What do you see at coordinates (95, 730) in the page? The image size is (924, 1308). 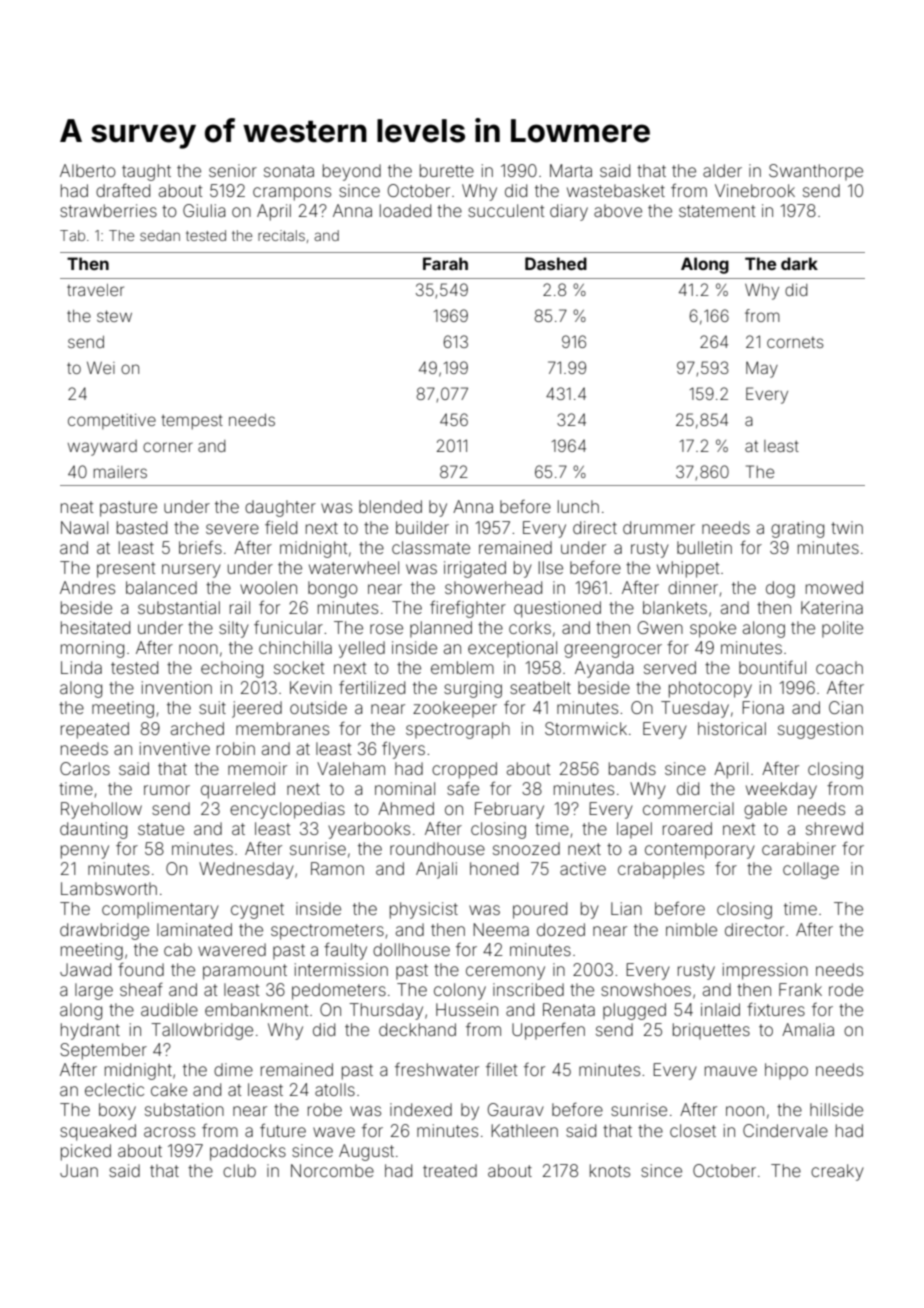 I see `repeated` at bounding box center [95, 730].
